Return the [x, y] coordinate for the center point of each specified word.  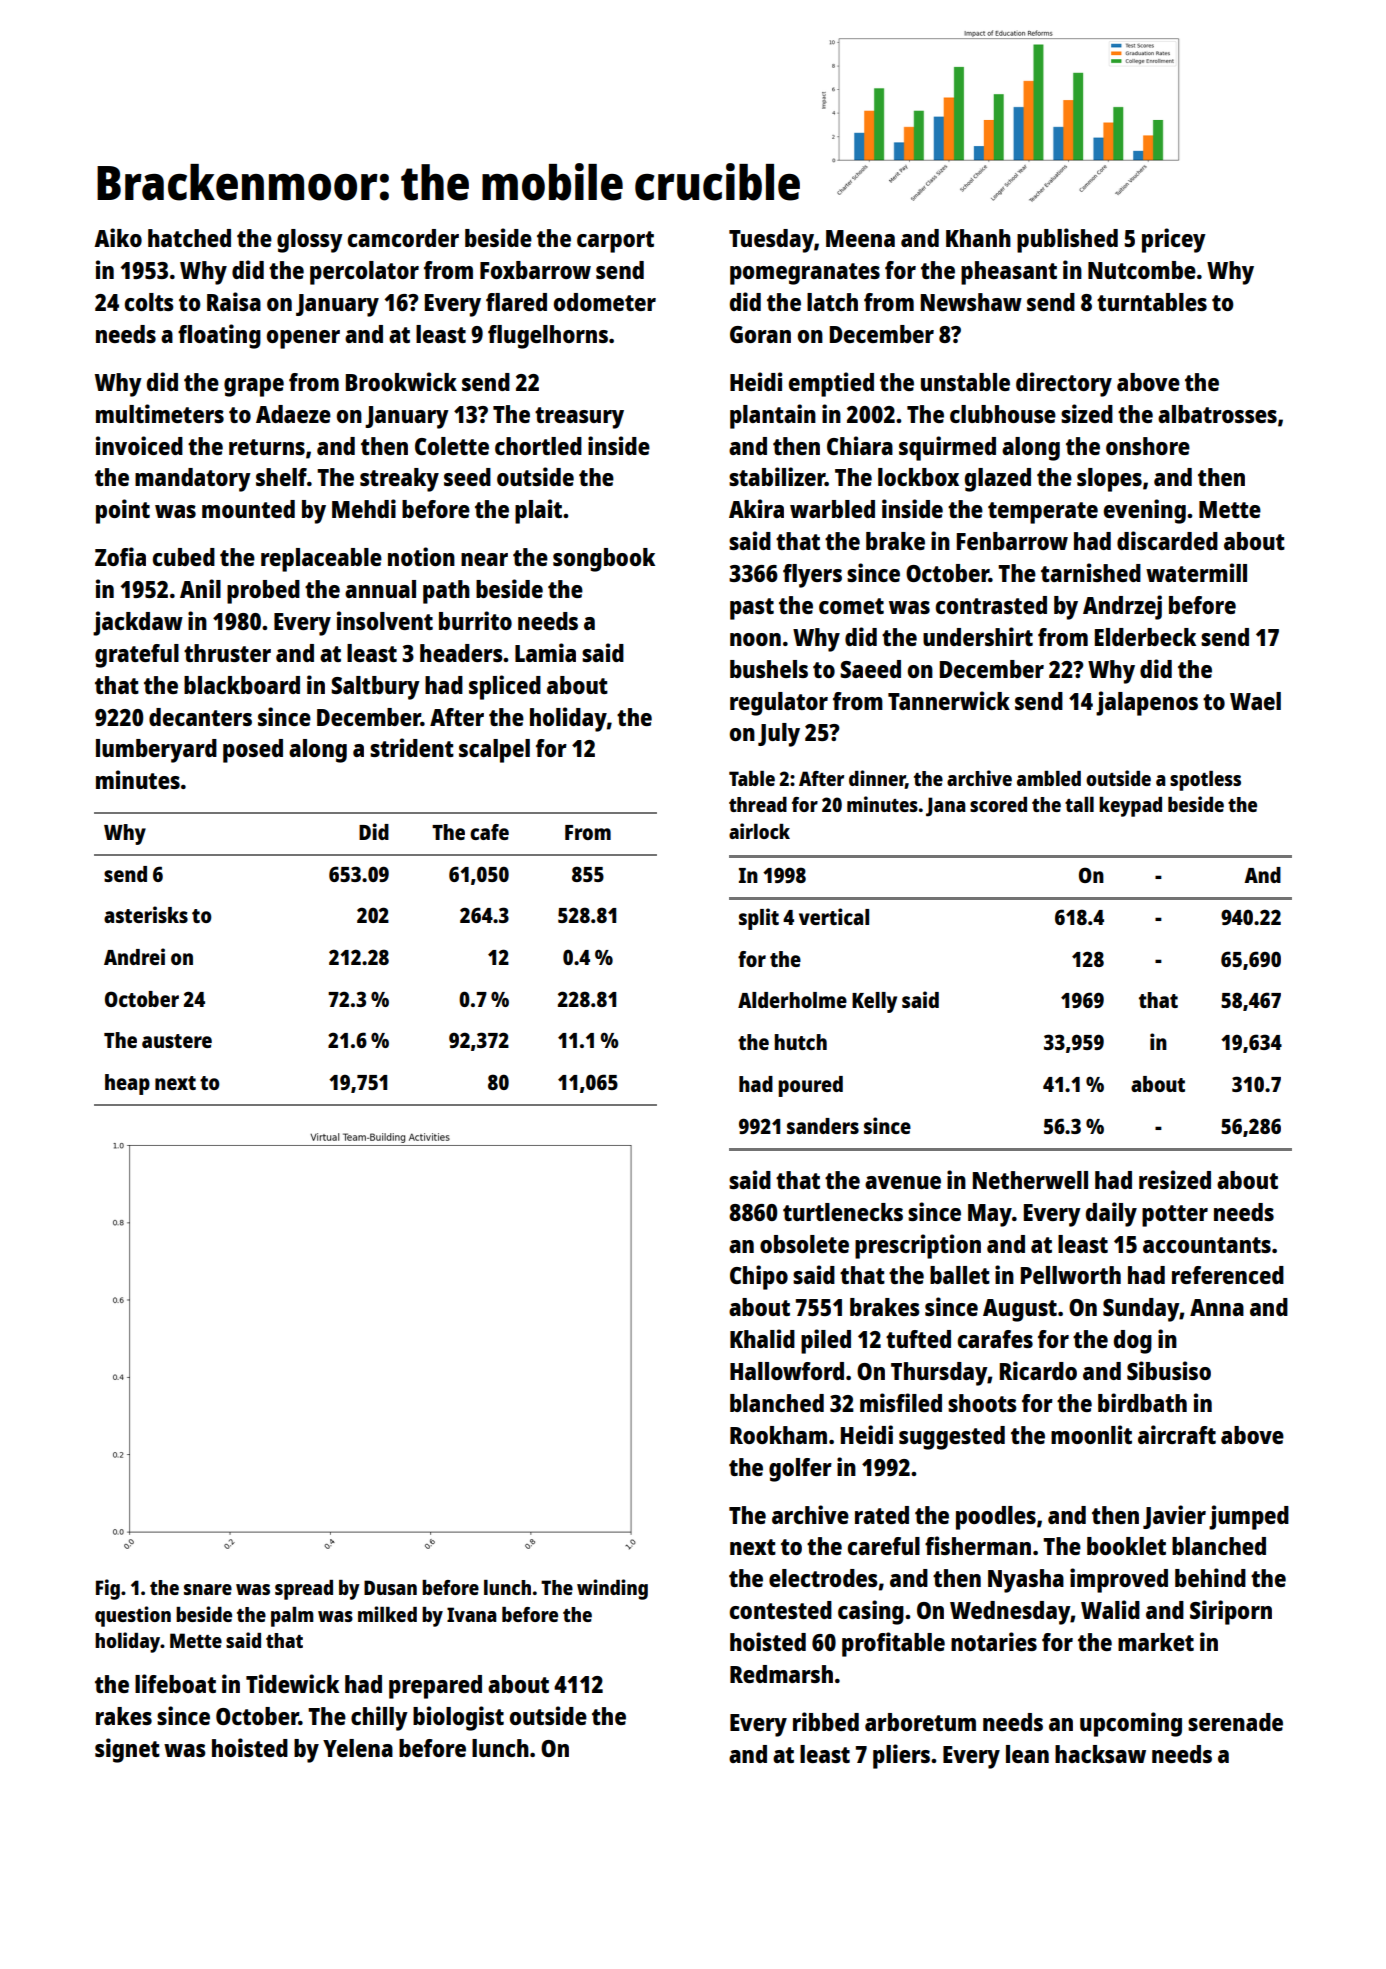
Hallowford [787, 1371]
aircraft [1177, 1434]
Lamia [545, 652]
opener [303, 339]
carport [615, 242]
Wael [1255, 701]
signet [127, 1750]
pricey [1174, 240]
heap [127, 1084]
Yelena [358, 1748]
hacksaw [1100, 1754]
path [446, 592]
